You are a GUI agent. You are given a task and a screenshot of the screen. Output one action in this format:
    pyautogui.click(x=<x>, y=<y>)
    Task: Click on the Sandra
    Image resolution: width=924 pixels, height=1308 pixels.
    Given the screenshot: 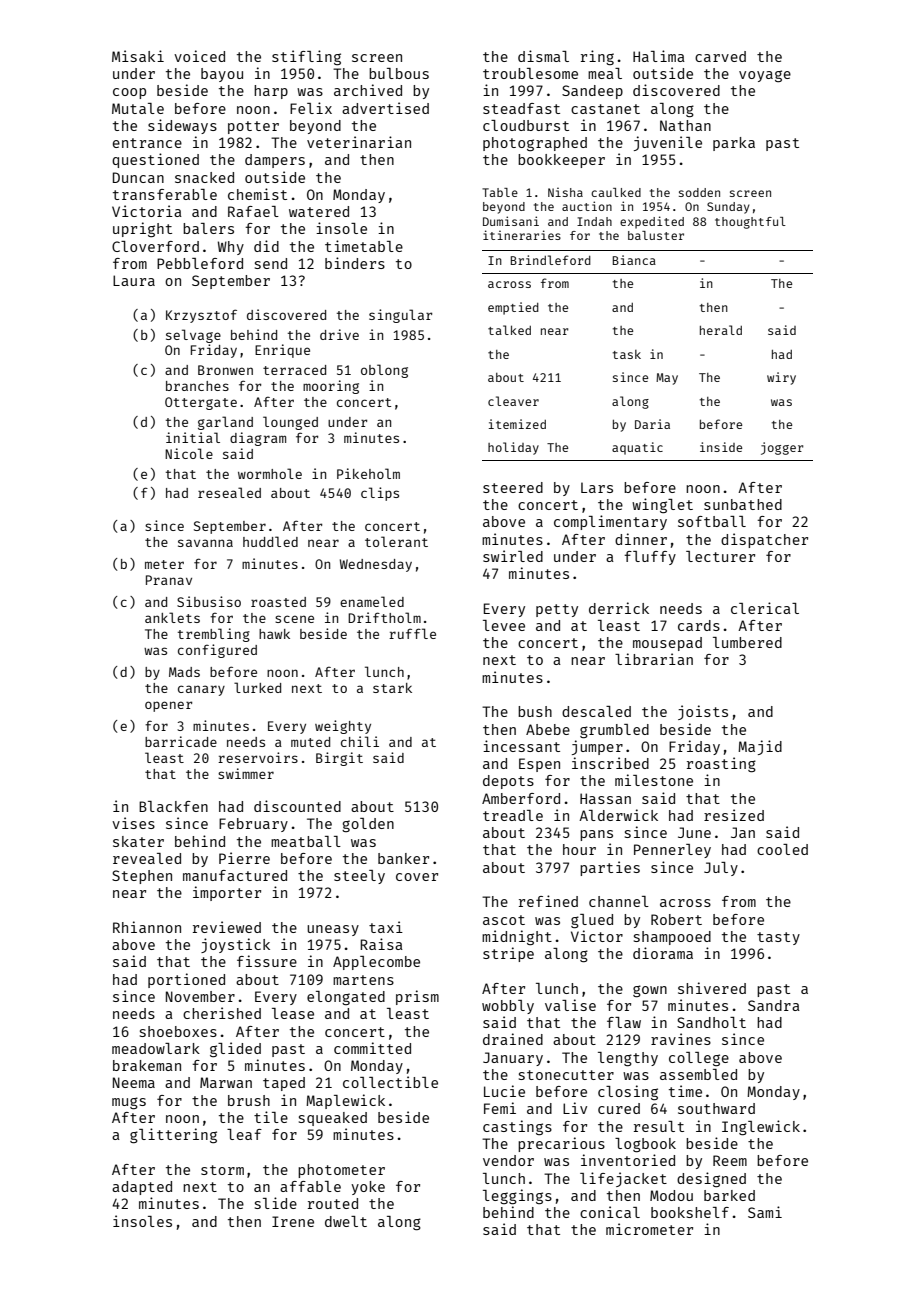 What is the action you would take?
    pyautogui.click(x=774, y=1005)
